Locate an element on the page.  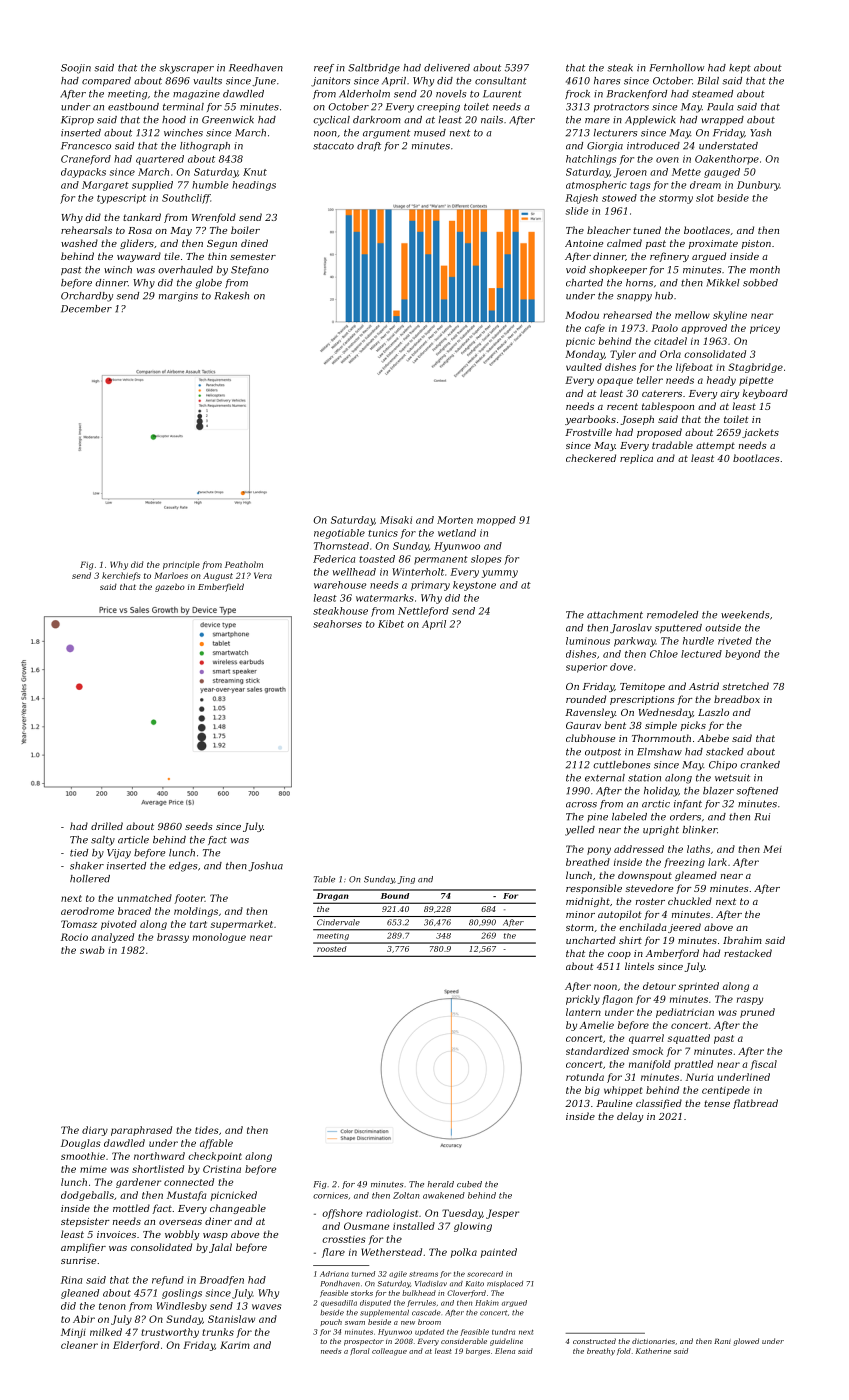
watermarks is located at coordinates (385, 598).
